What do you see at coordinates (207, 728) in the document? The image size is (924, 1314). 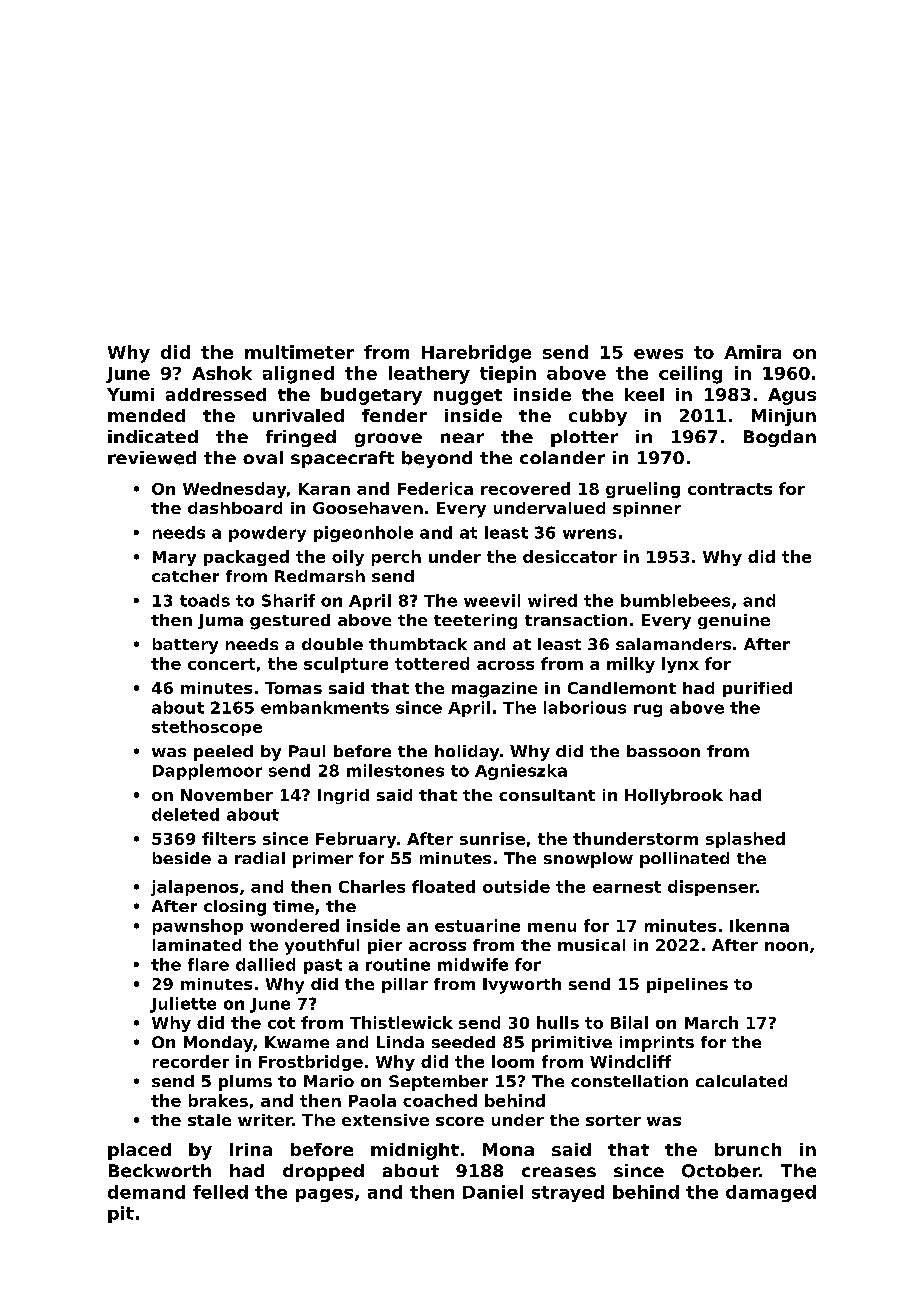 I see `stethoscope` at bounding box center [207, 728].
